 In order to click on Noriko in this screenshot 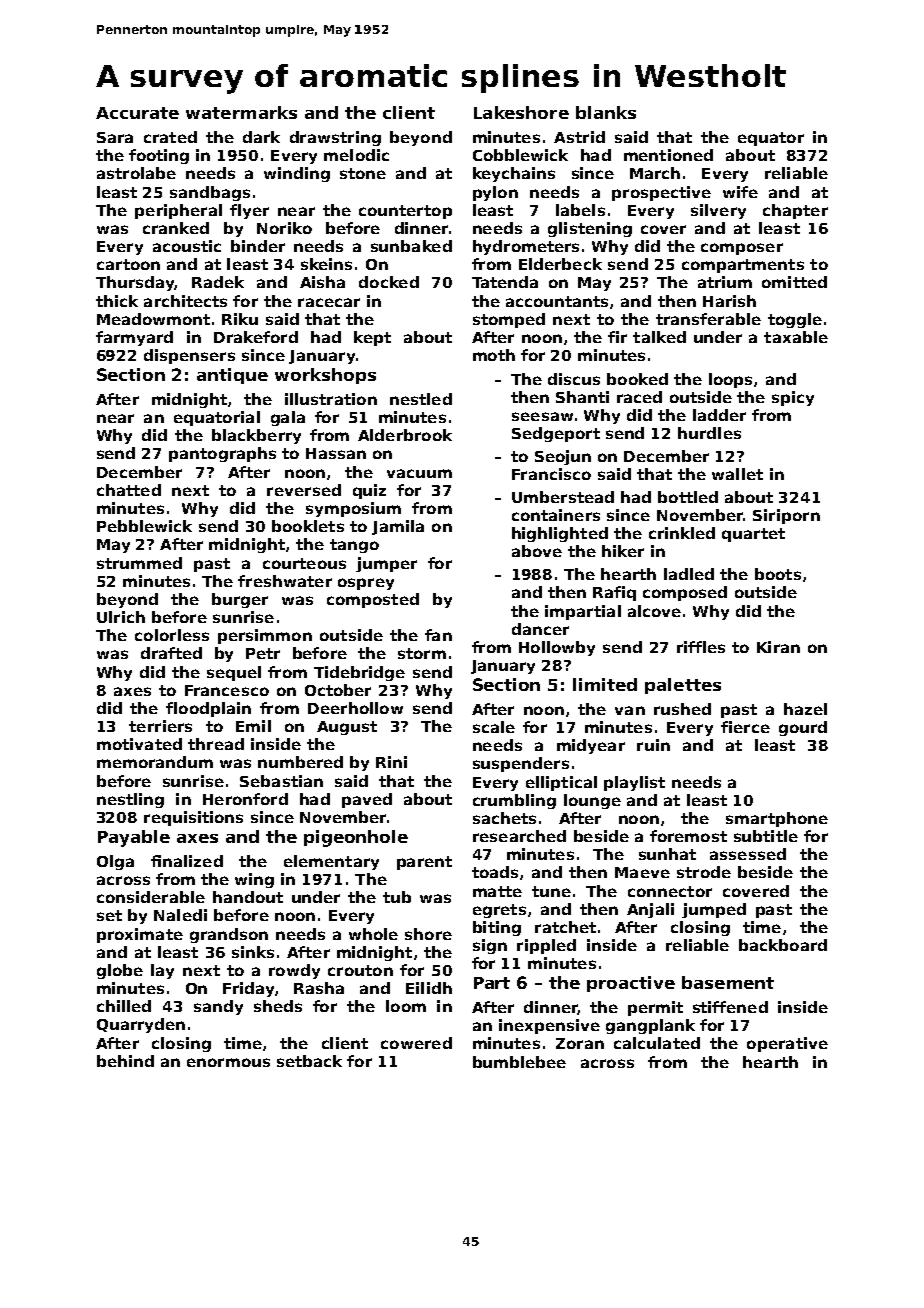, I will do `click(284, 228)`.
